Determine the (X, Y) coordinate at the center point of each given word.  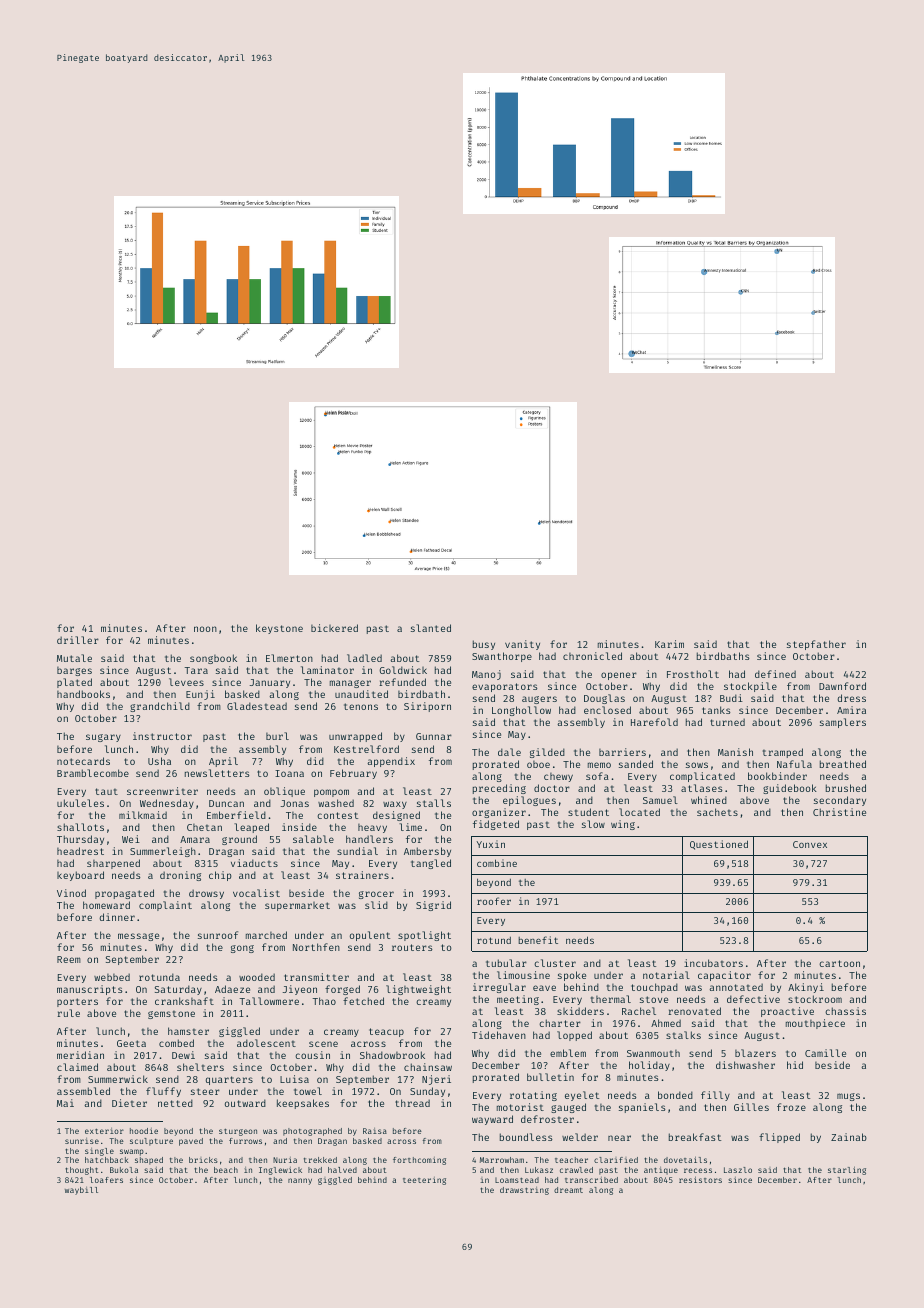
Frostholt (693, 674)
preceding (499, 789)
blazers (755, 1053)
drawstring (524, 1191)
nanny (300, 1181)
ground (239, 840)
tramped (783, 753)
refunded (402, 682)
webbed (112, 977)
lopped (574, 1036)
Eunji (200, 695)
